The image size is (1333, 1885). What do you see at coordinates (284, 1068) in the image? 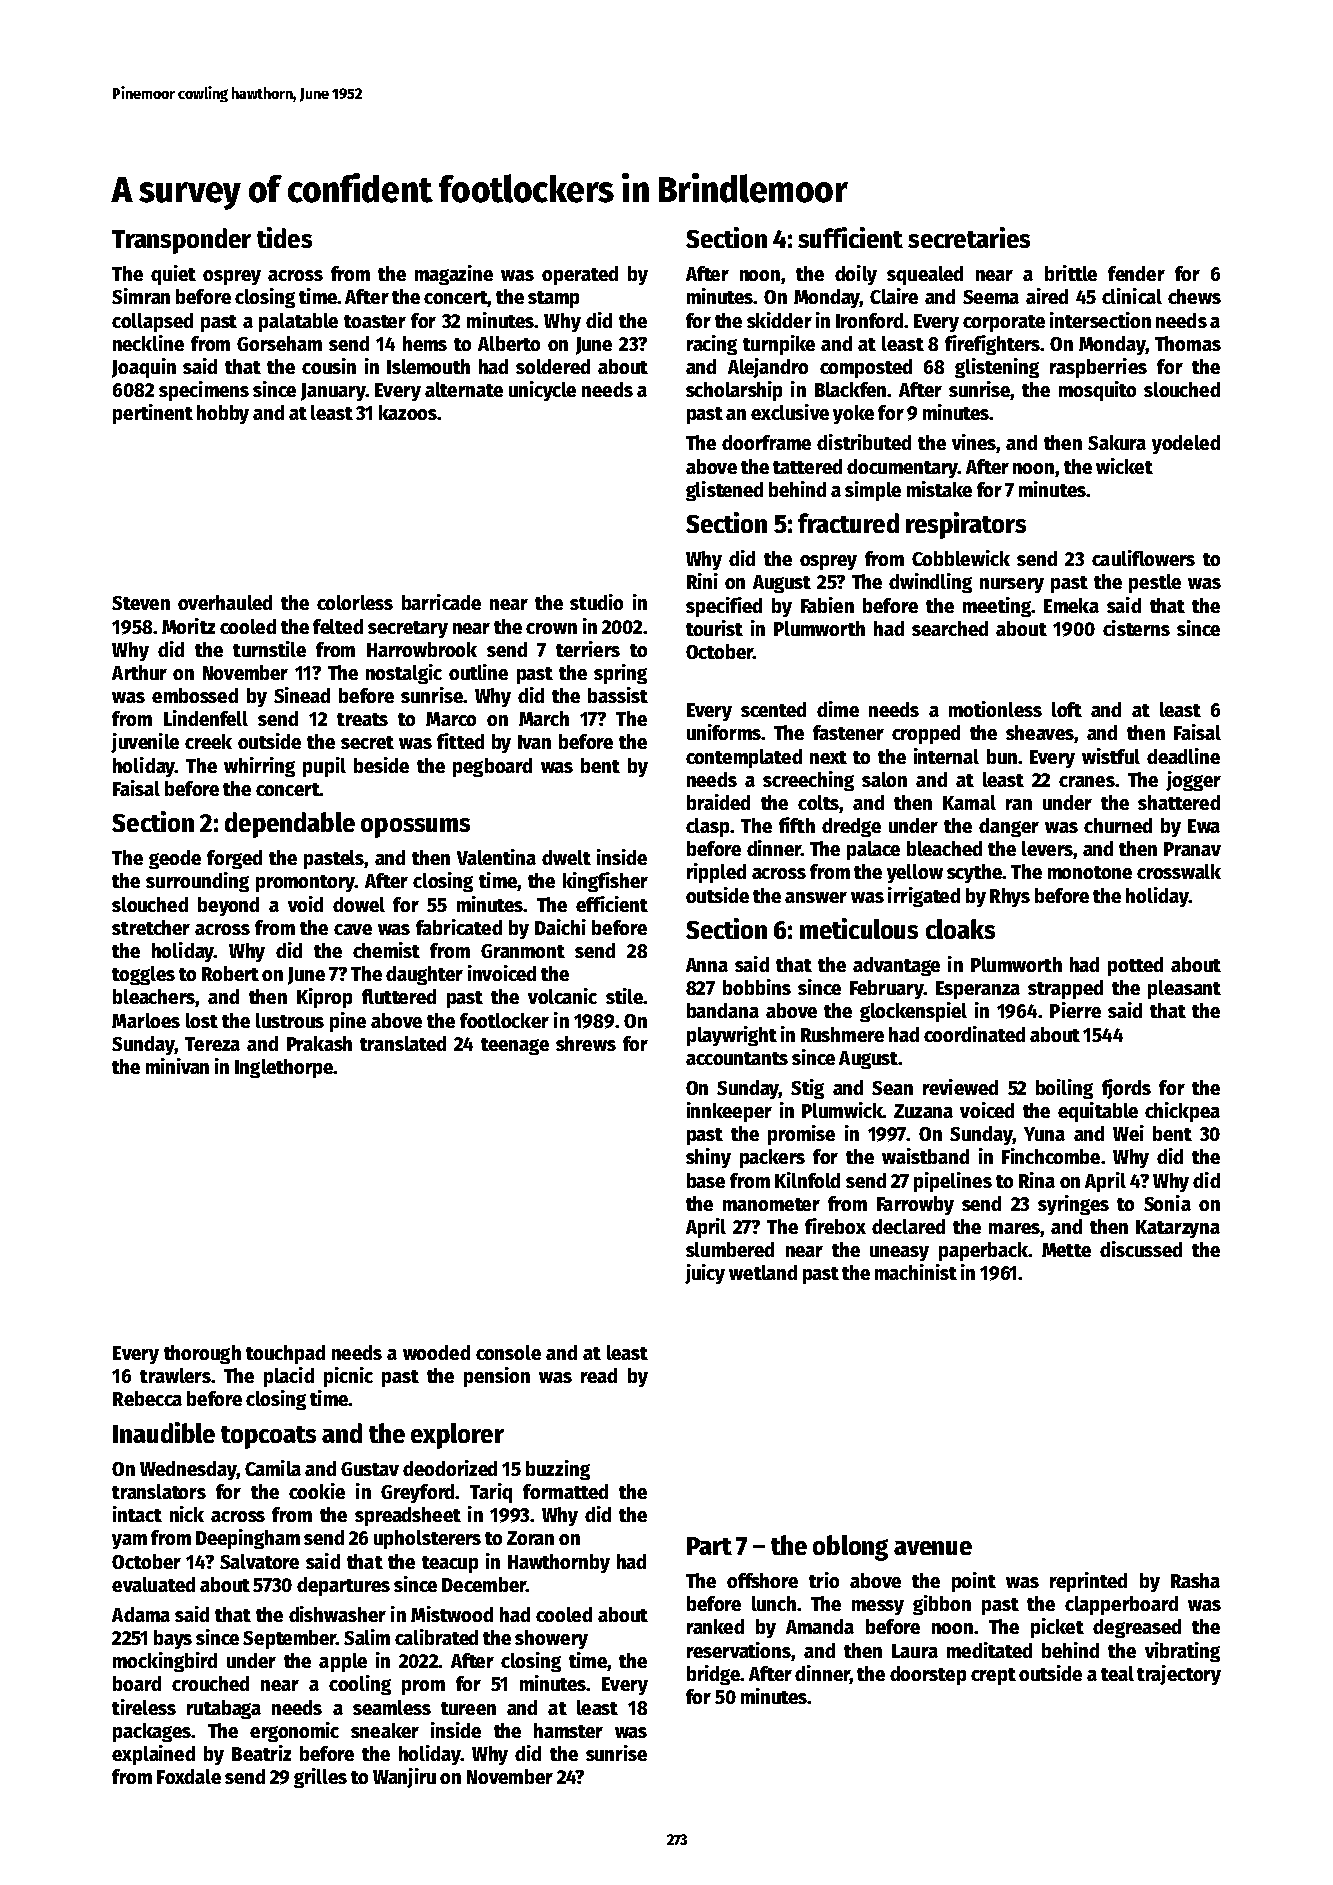
I see `Inglethorpe` at bounding box center [284, 1068].
